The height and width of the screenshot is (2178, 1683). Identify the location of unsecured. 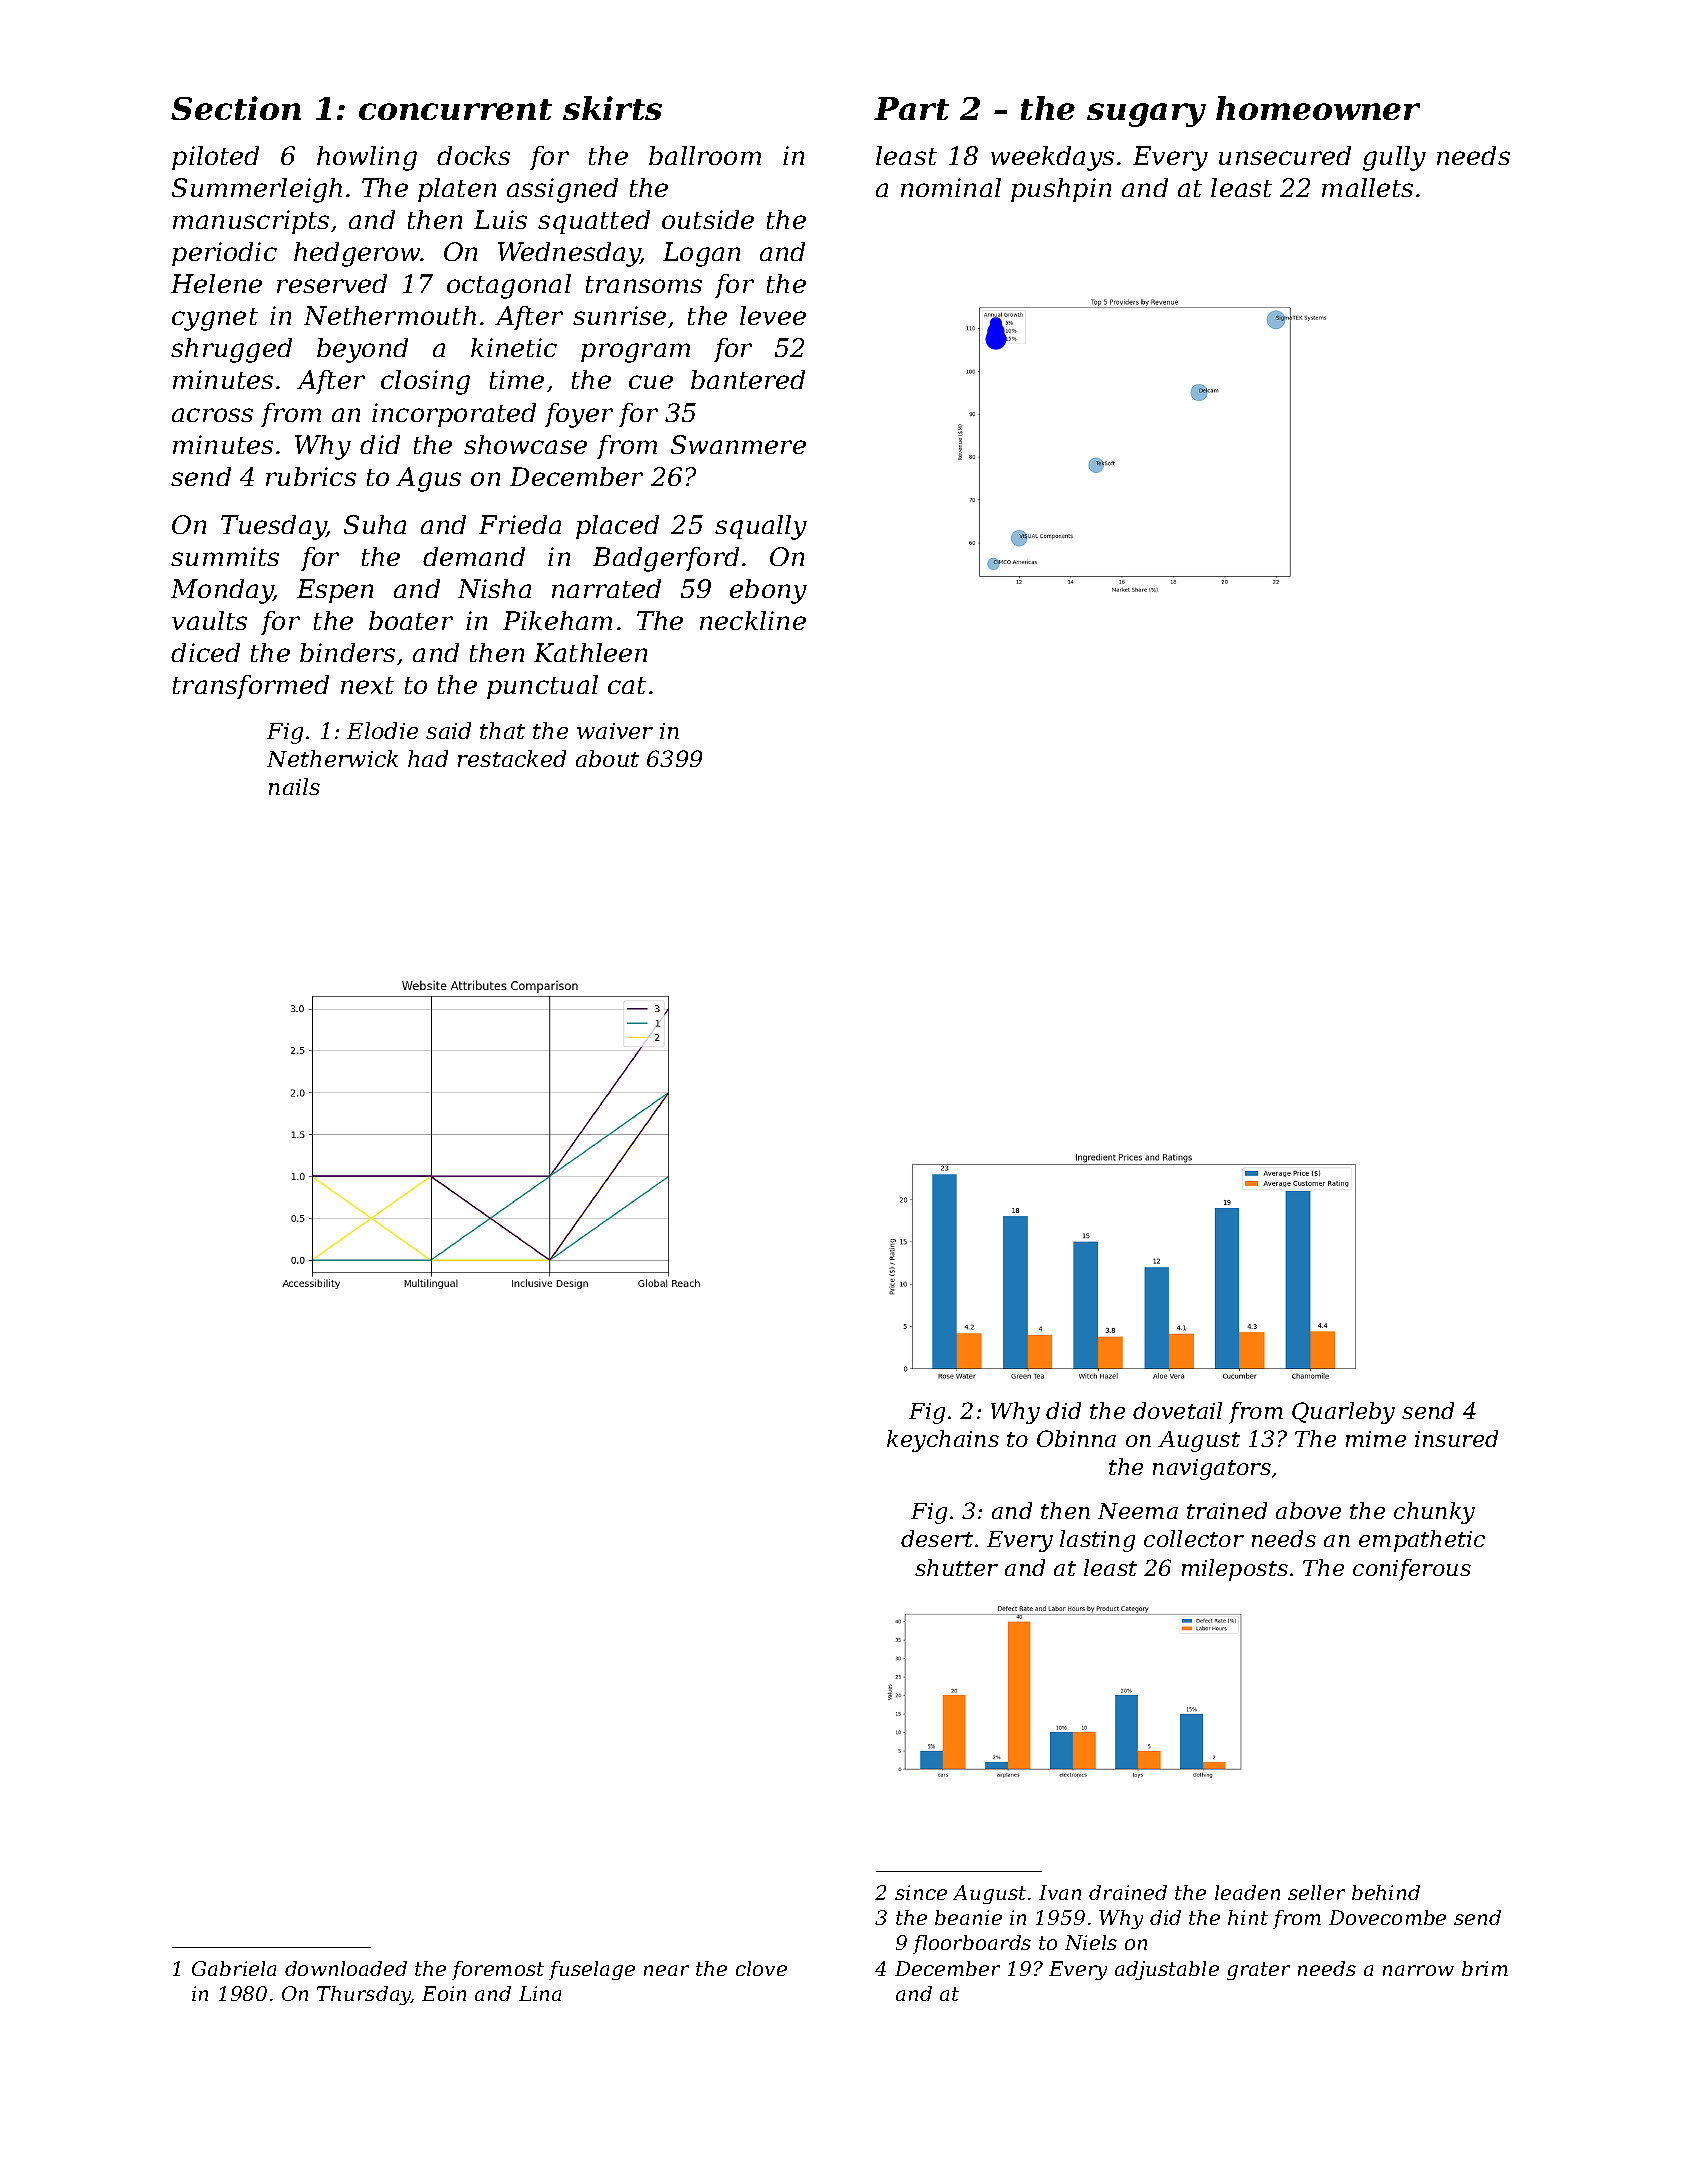
(1285, 155).
